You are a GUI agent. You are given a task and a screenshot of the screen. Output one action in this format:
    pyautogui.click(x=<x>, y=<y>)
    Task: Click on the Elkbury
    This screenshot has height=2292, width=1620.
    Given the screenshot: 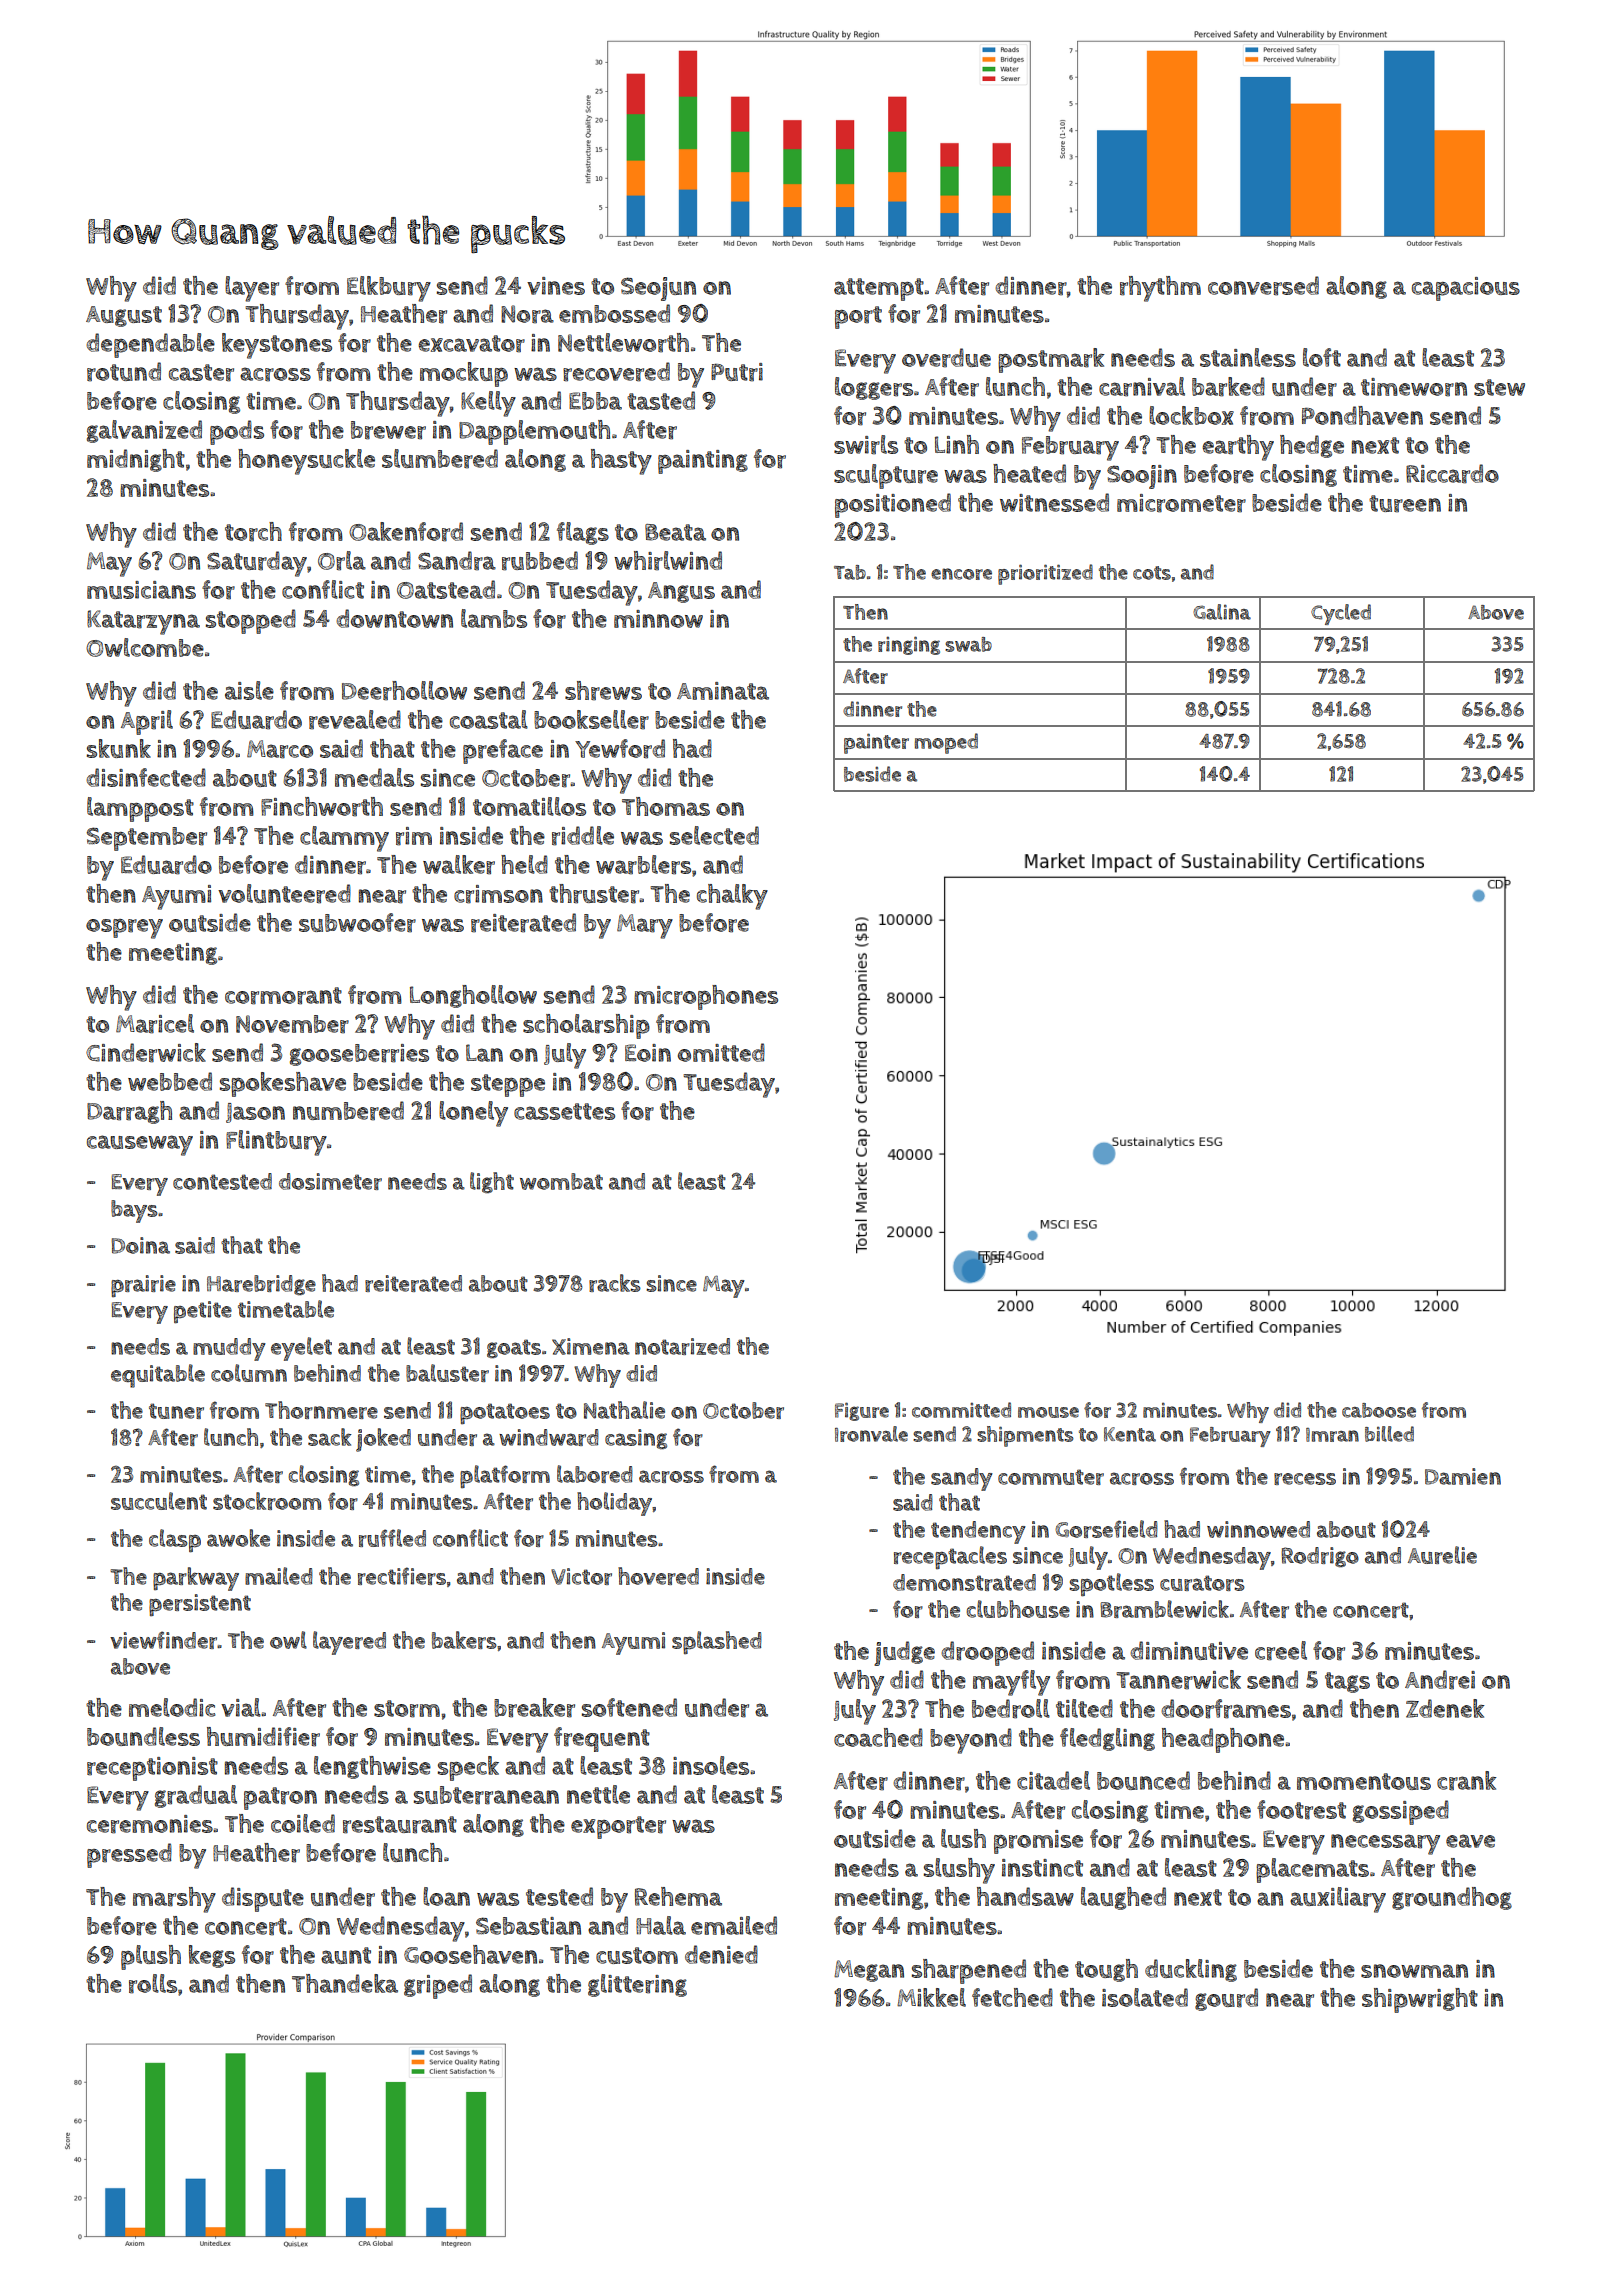 What is the action you would take?
    pyautogui.click(x=389, y=289)
